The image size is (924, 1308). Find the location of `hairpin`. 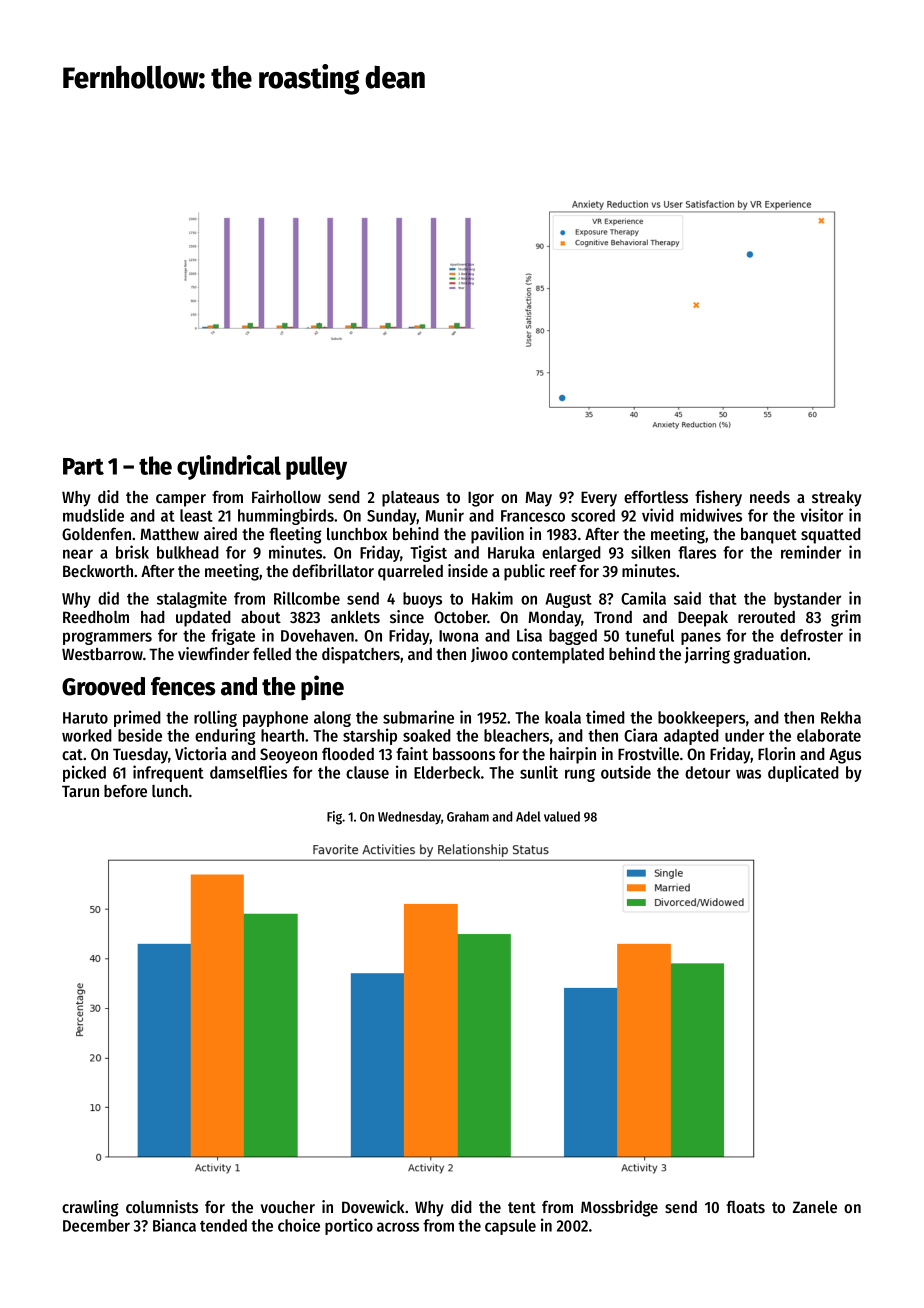

hairpin is located at coordinates (573, 755).
